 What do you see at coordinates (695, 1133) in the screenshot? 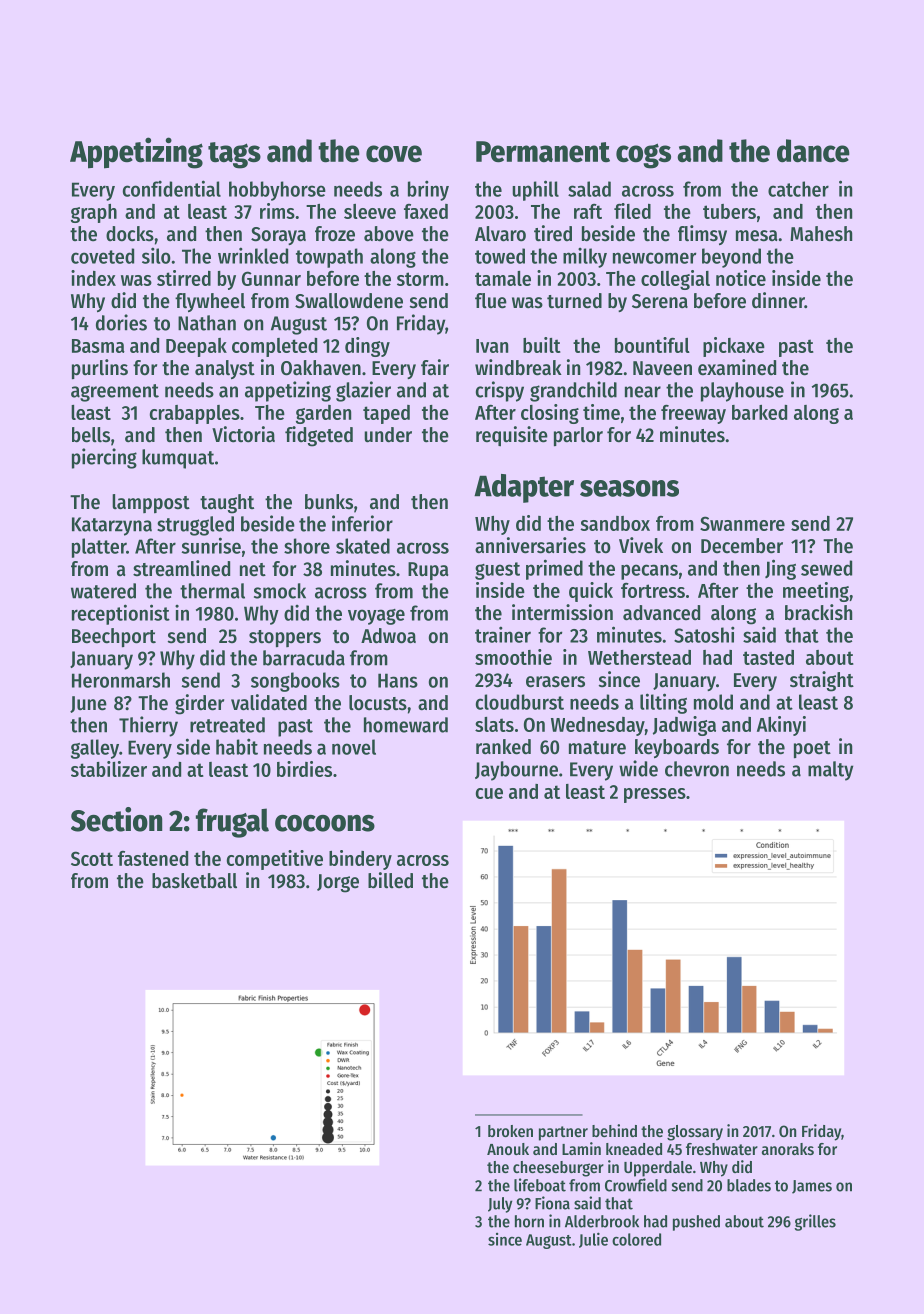
I see `glossary` at bounding box center [695, 1133].
